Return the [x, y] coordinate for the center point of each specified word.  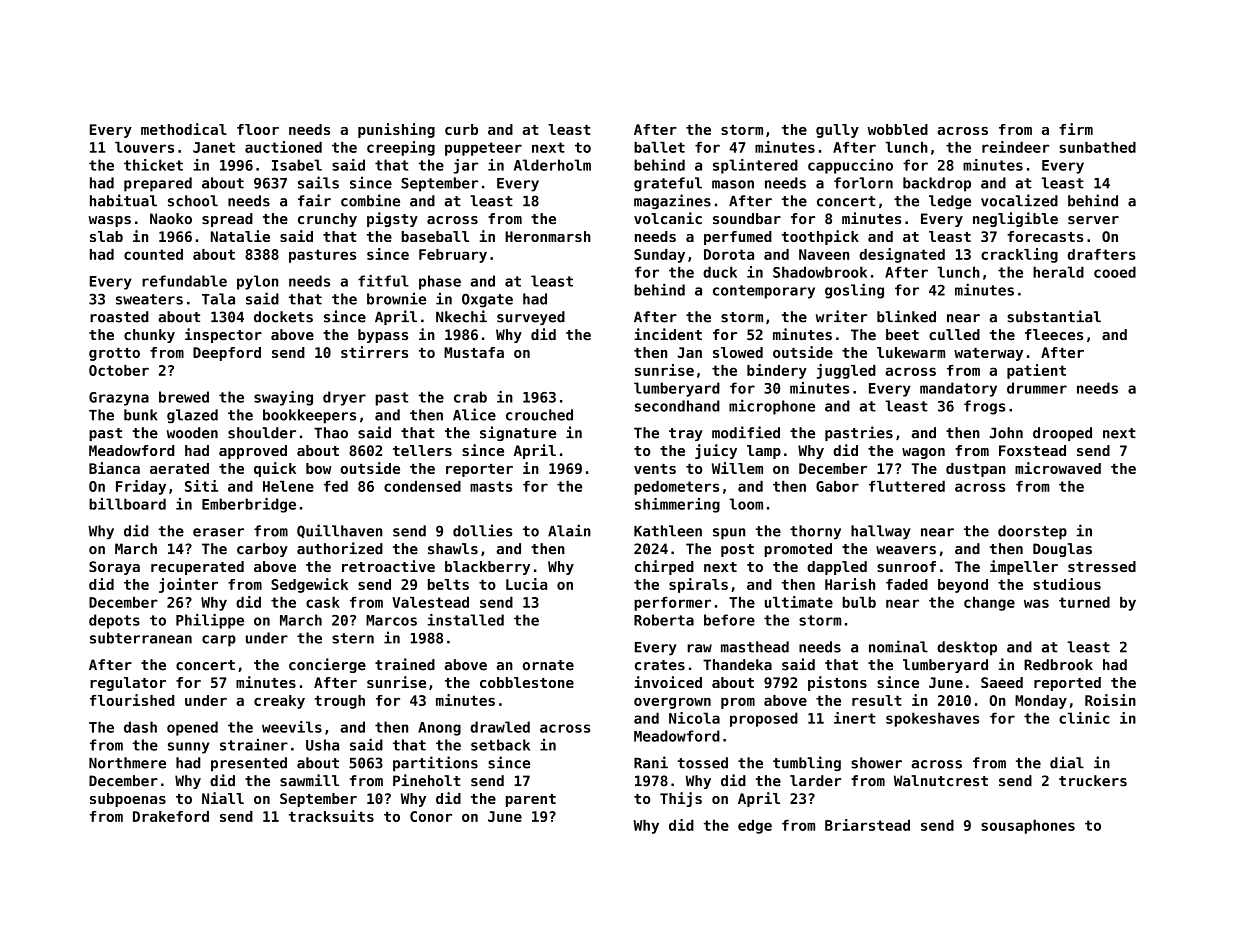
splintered [755, 166]
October [119, 370]
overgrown [672, 703]
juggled [846, 371]
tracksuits [331, 816]
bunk [140, 415]
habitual [123, 200]
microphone [772, 407]
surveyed [531, 318]
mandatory [958, 389]
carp [219, 641]
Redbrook [1058, 665]
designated [902, 255]
